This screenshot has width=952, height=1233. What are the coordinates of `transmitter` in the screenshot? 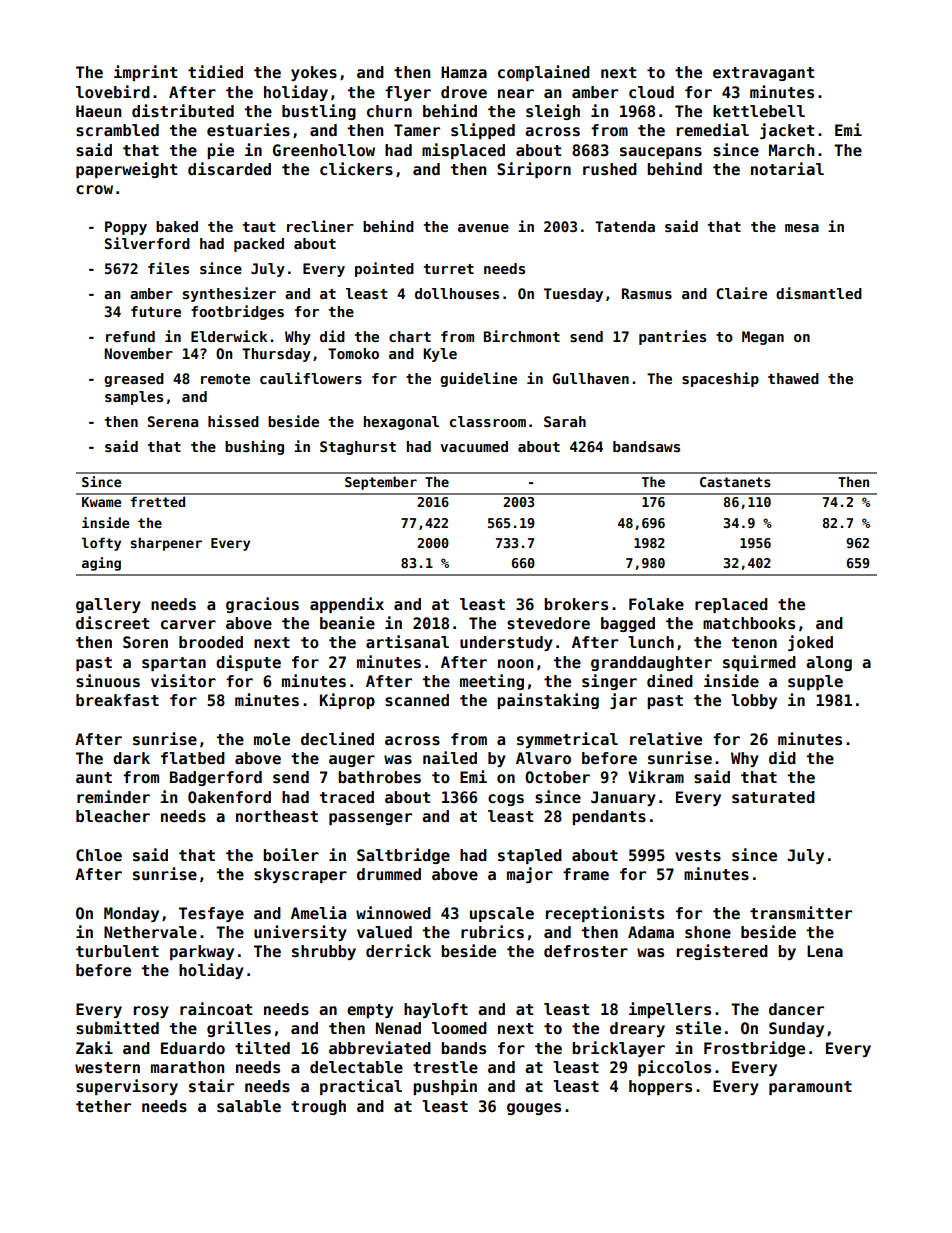 It's located at (801, 913).
